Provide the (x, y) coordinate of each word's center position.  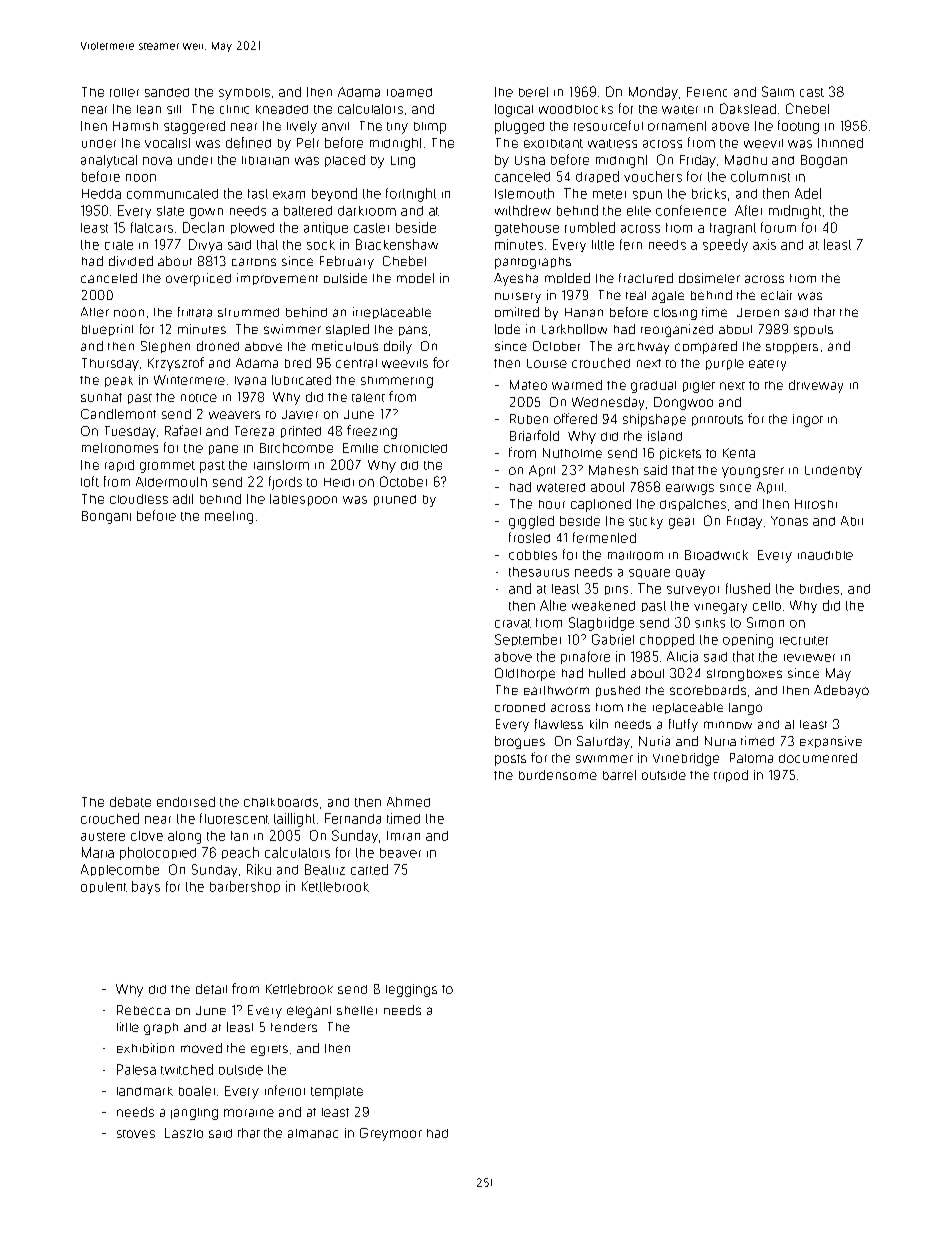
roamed (409, 92)
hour (552, 504)
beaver (400, 853)
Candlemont (118, 414)
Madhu (746, 160)
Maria (98, 852)
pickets (680, 454)
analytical (109, 161)
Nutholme (572, 453)
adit (183, 499)
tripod (731, 776)
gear (681, 523)
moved (201, 1048)
